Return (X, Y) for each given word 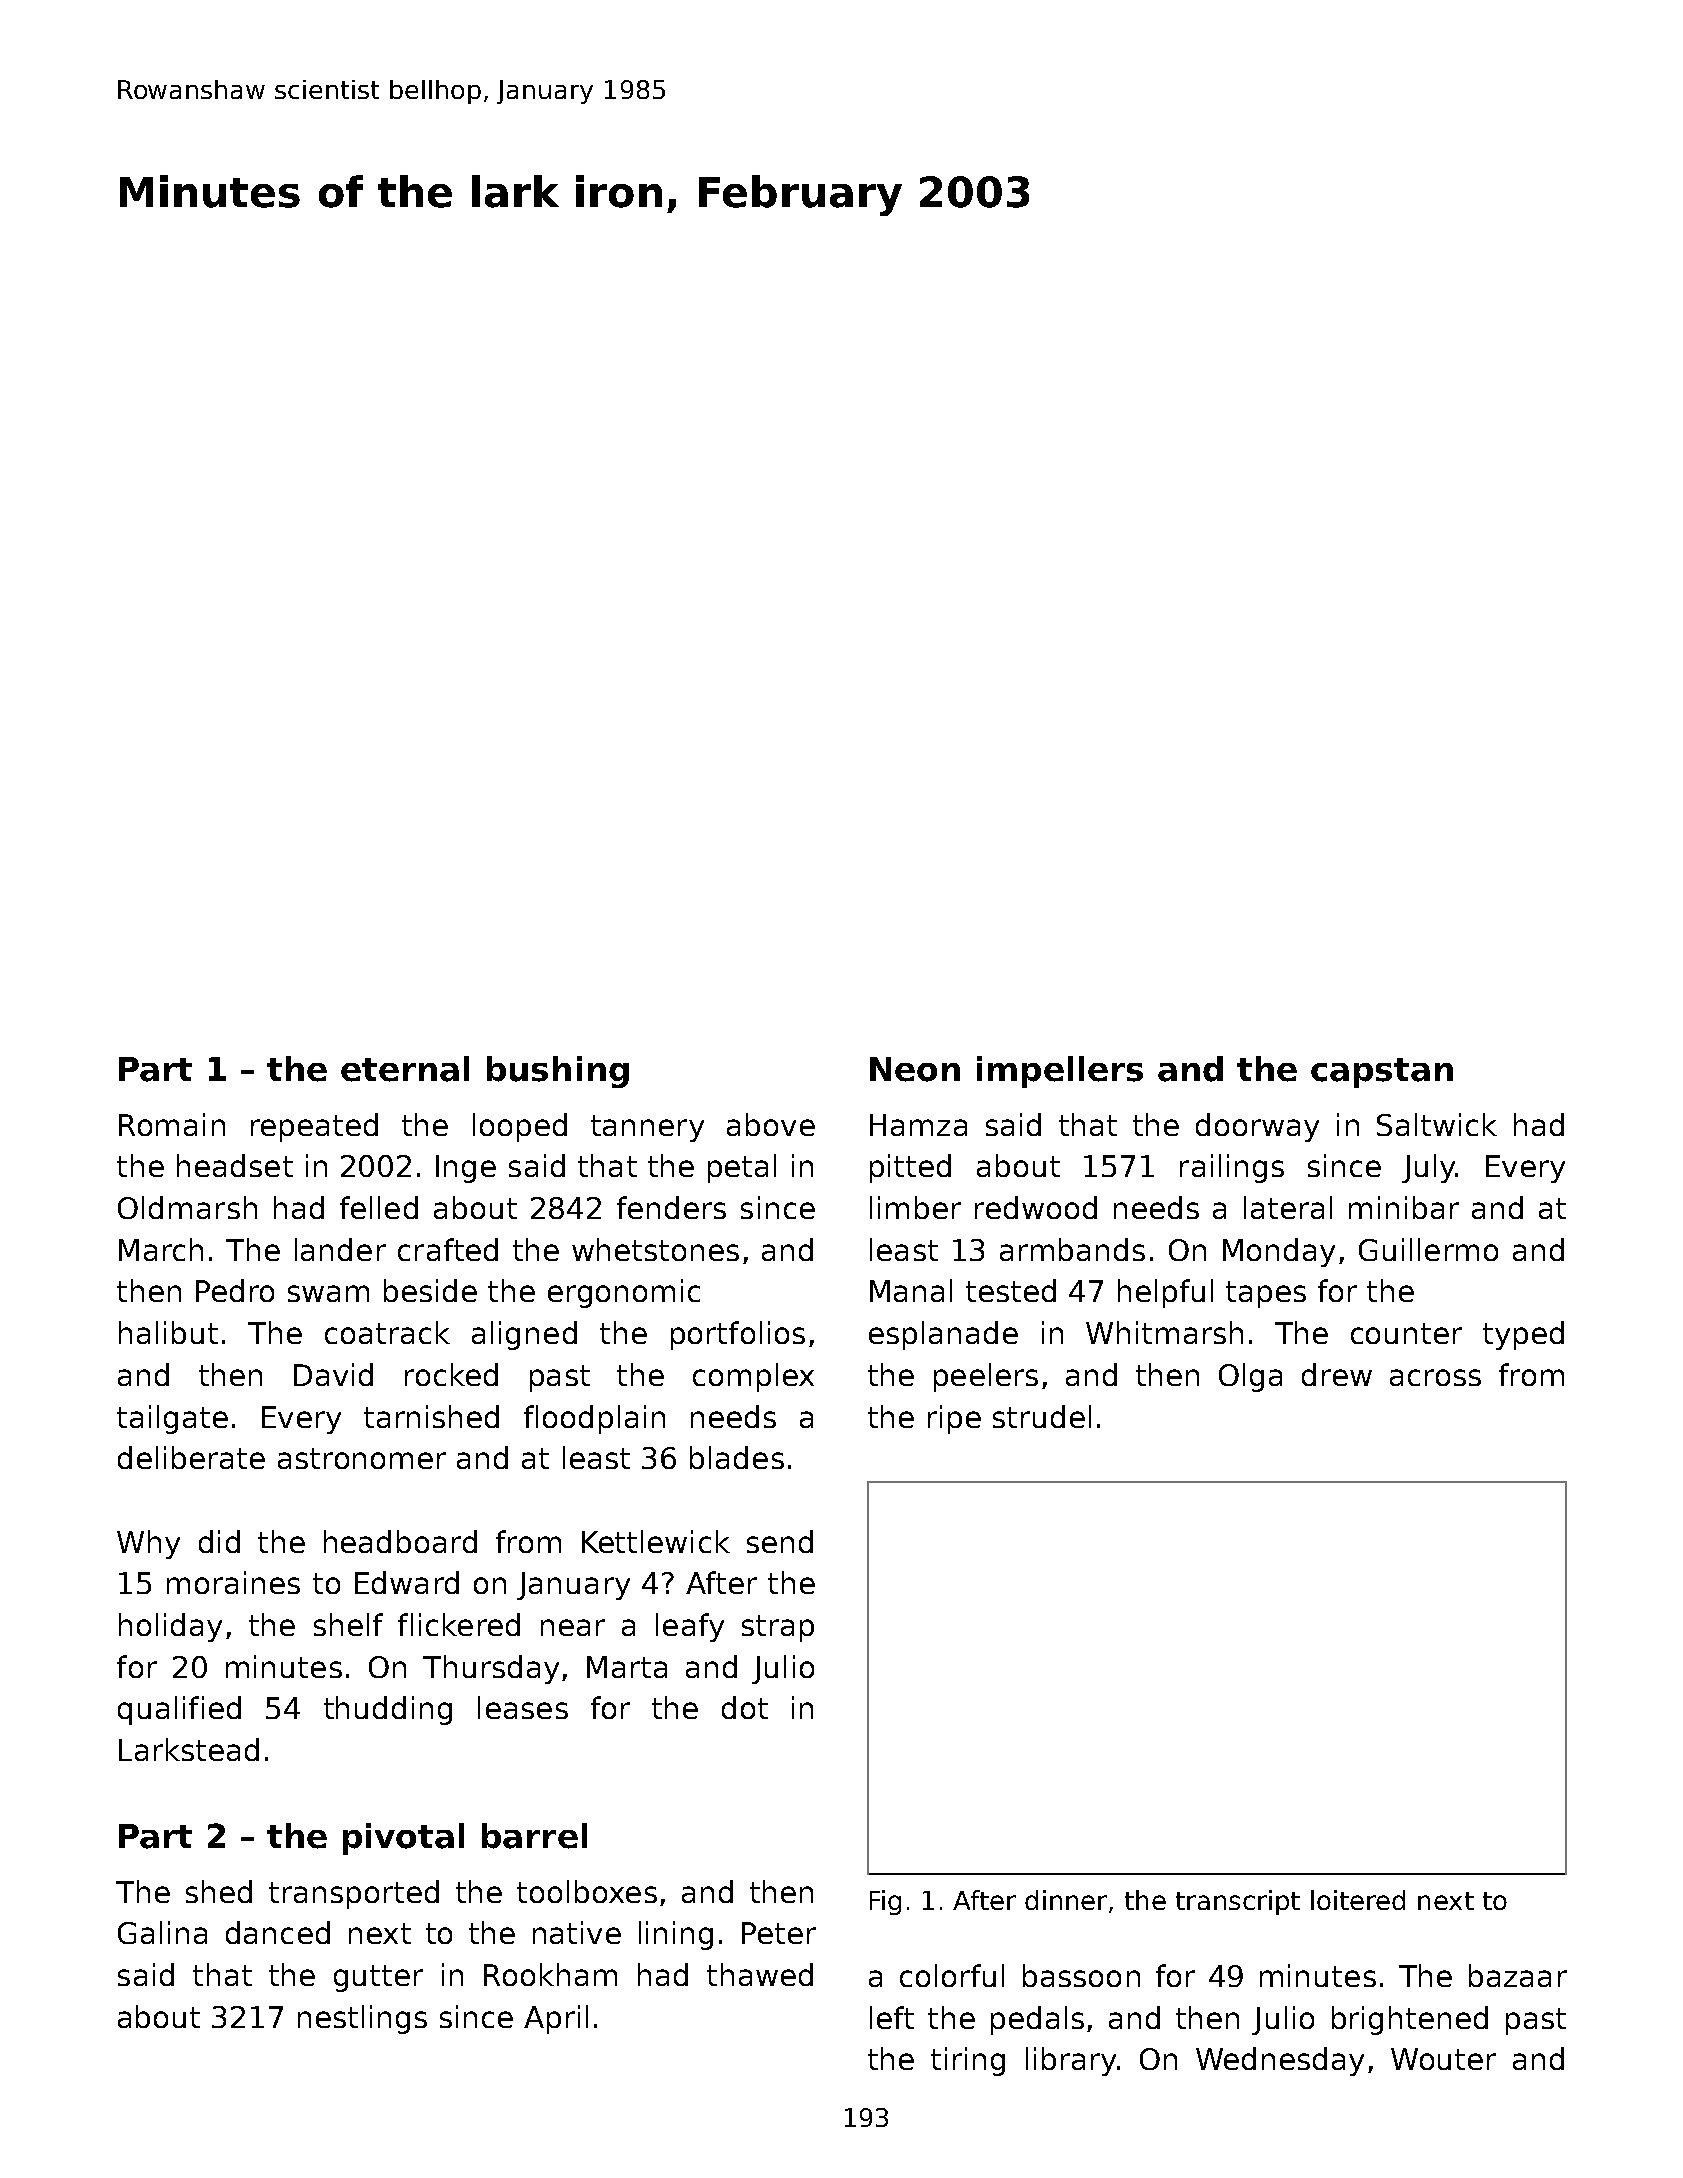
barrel (534, 1836)
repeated (314, 1127)
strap (778, 1628)
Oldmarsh (187, 1207)
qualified (179, 1710)
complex (753, 1377)
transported (354, 1894)
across (1435, 1377)
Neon (915, 1069)
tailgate (172, 1419)
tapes (1266, 1294)
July (1429, 1168)
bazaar (1518, 1975)
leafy (690, 1627)
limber (915, 1207)
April (556, 2019)
